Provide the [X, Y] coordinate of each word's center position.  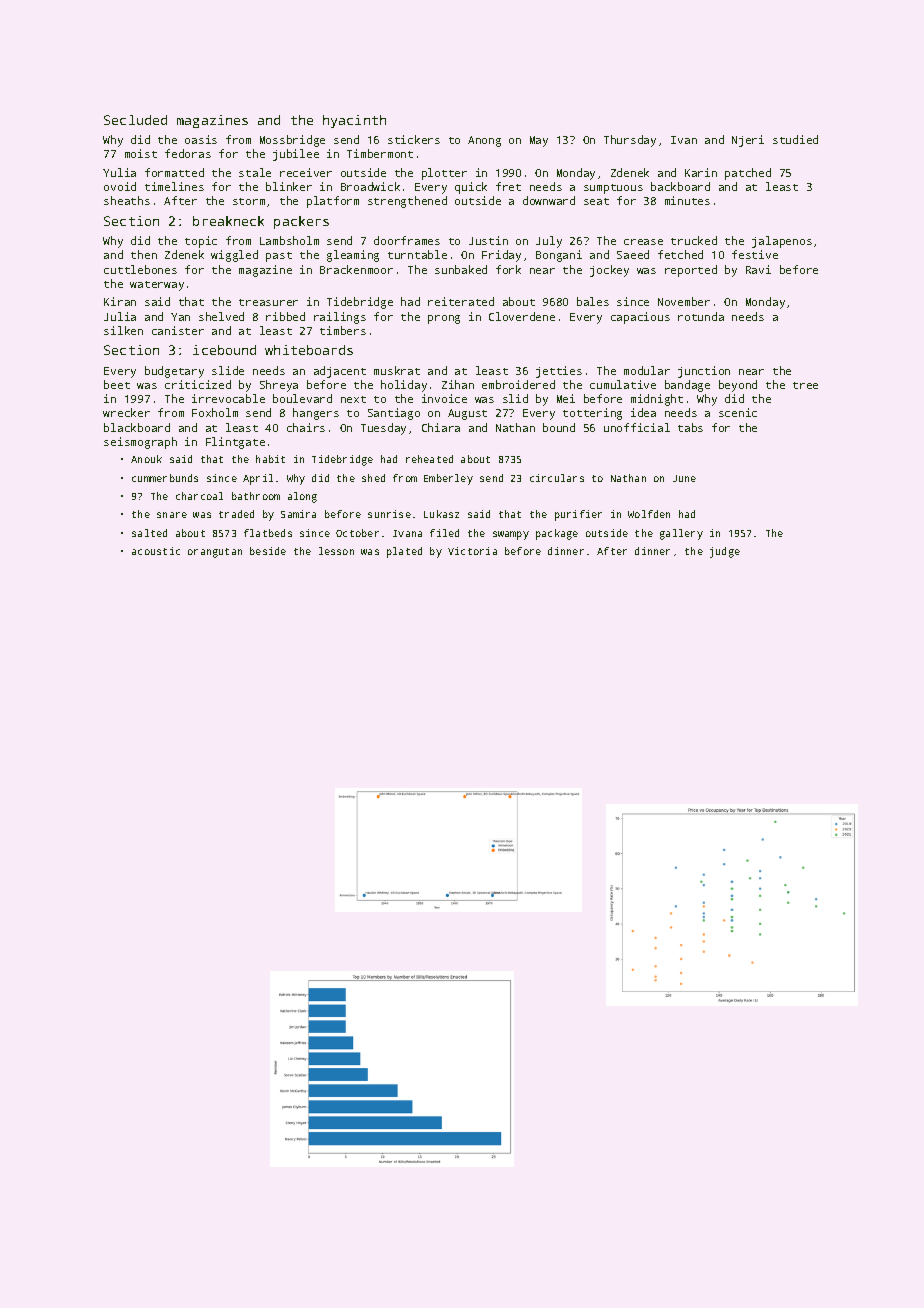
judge [725, 552]
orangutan [215, 553]
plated [404, 552]
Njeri [748, 141]
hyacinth [354, 121]
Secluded [135, 120]
